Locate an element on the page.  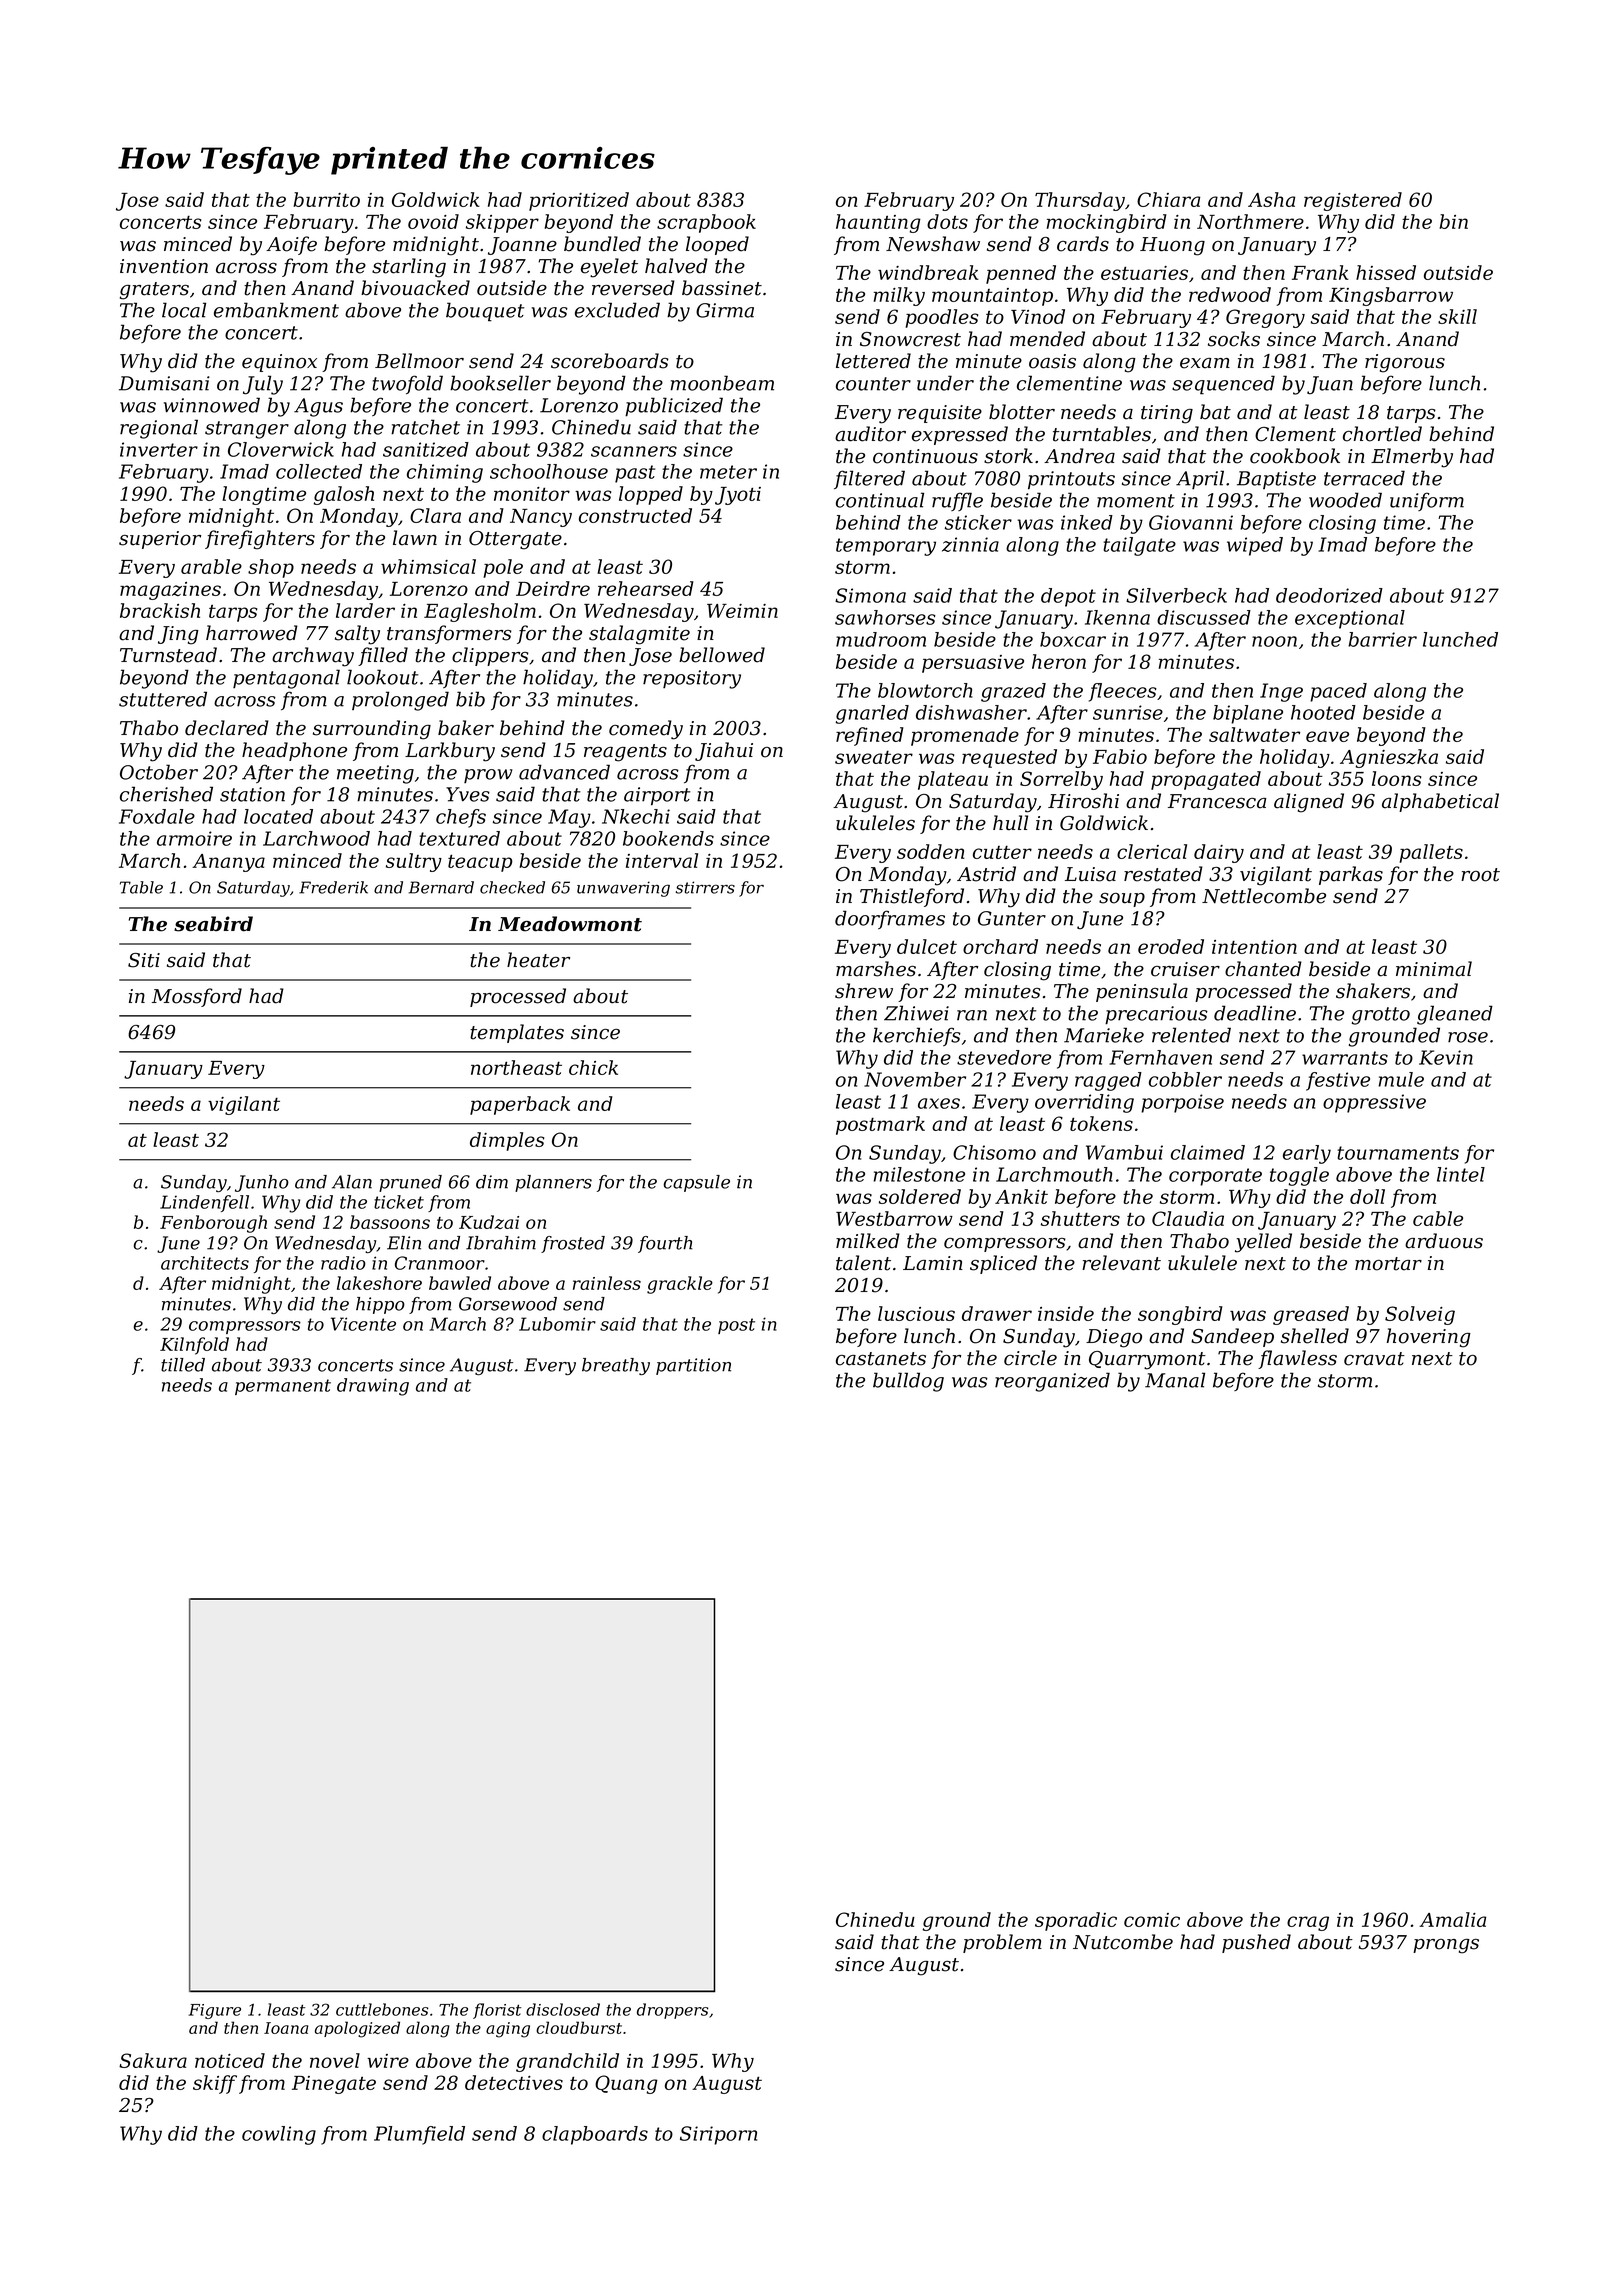
tilled is located at coordinates (183, 1365).
